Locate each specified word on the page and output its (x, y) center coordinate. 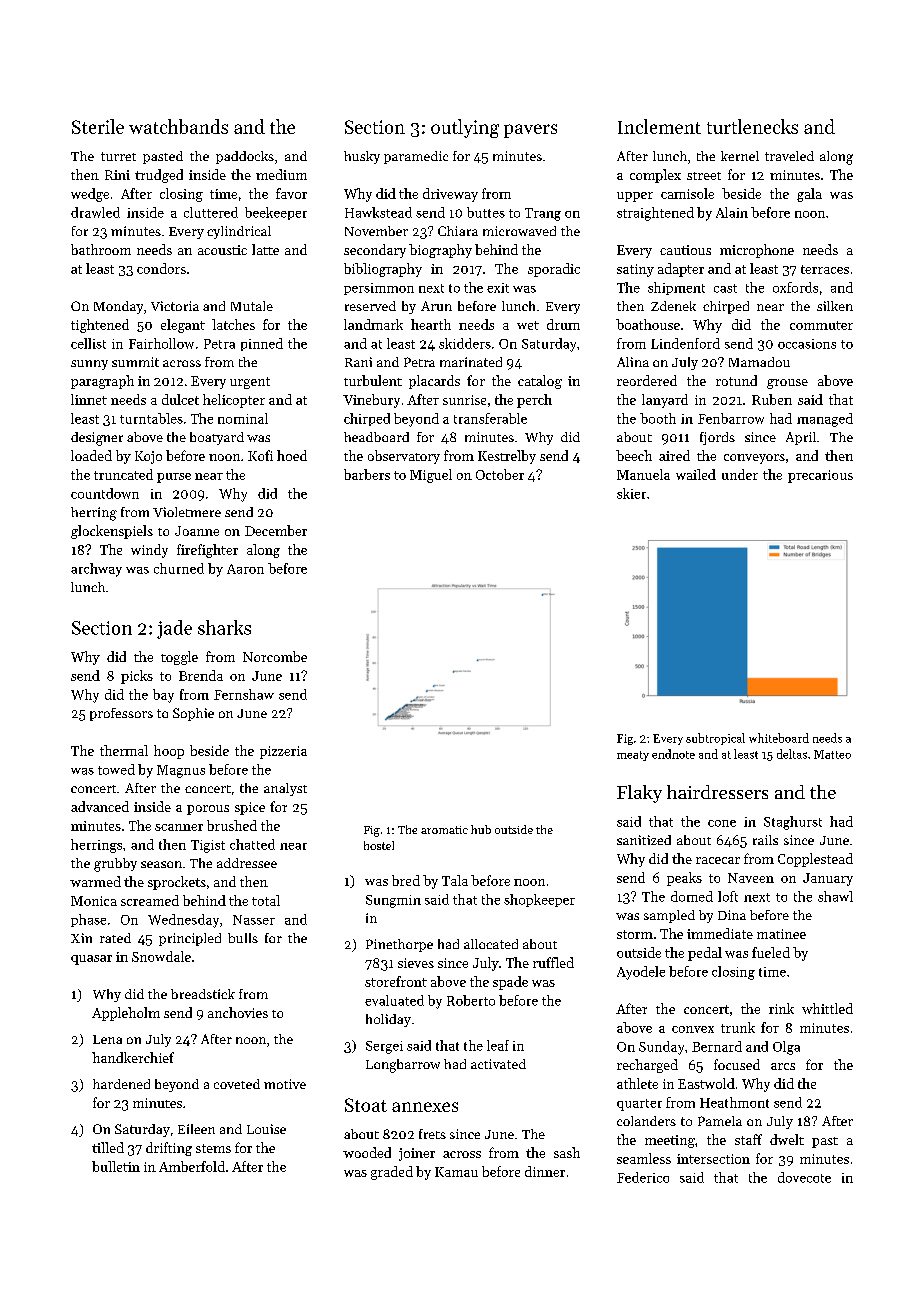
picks (137, 677)
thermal (124, 750)
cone (722, 823)
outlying (465, 128)
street (704, 176)
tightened (100, 326)
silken (835, 306)
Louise (266, 1129)
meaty (633, 756)
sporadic (554, 270)
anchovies (238, 1012)
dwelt (787, 1139)
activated (498, 1064)
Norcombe (275, 656)
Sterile (98, 126)
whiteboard (779, 738)
